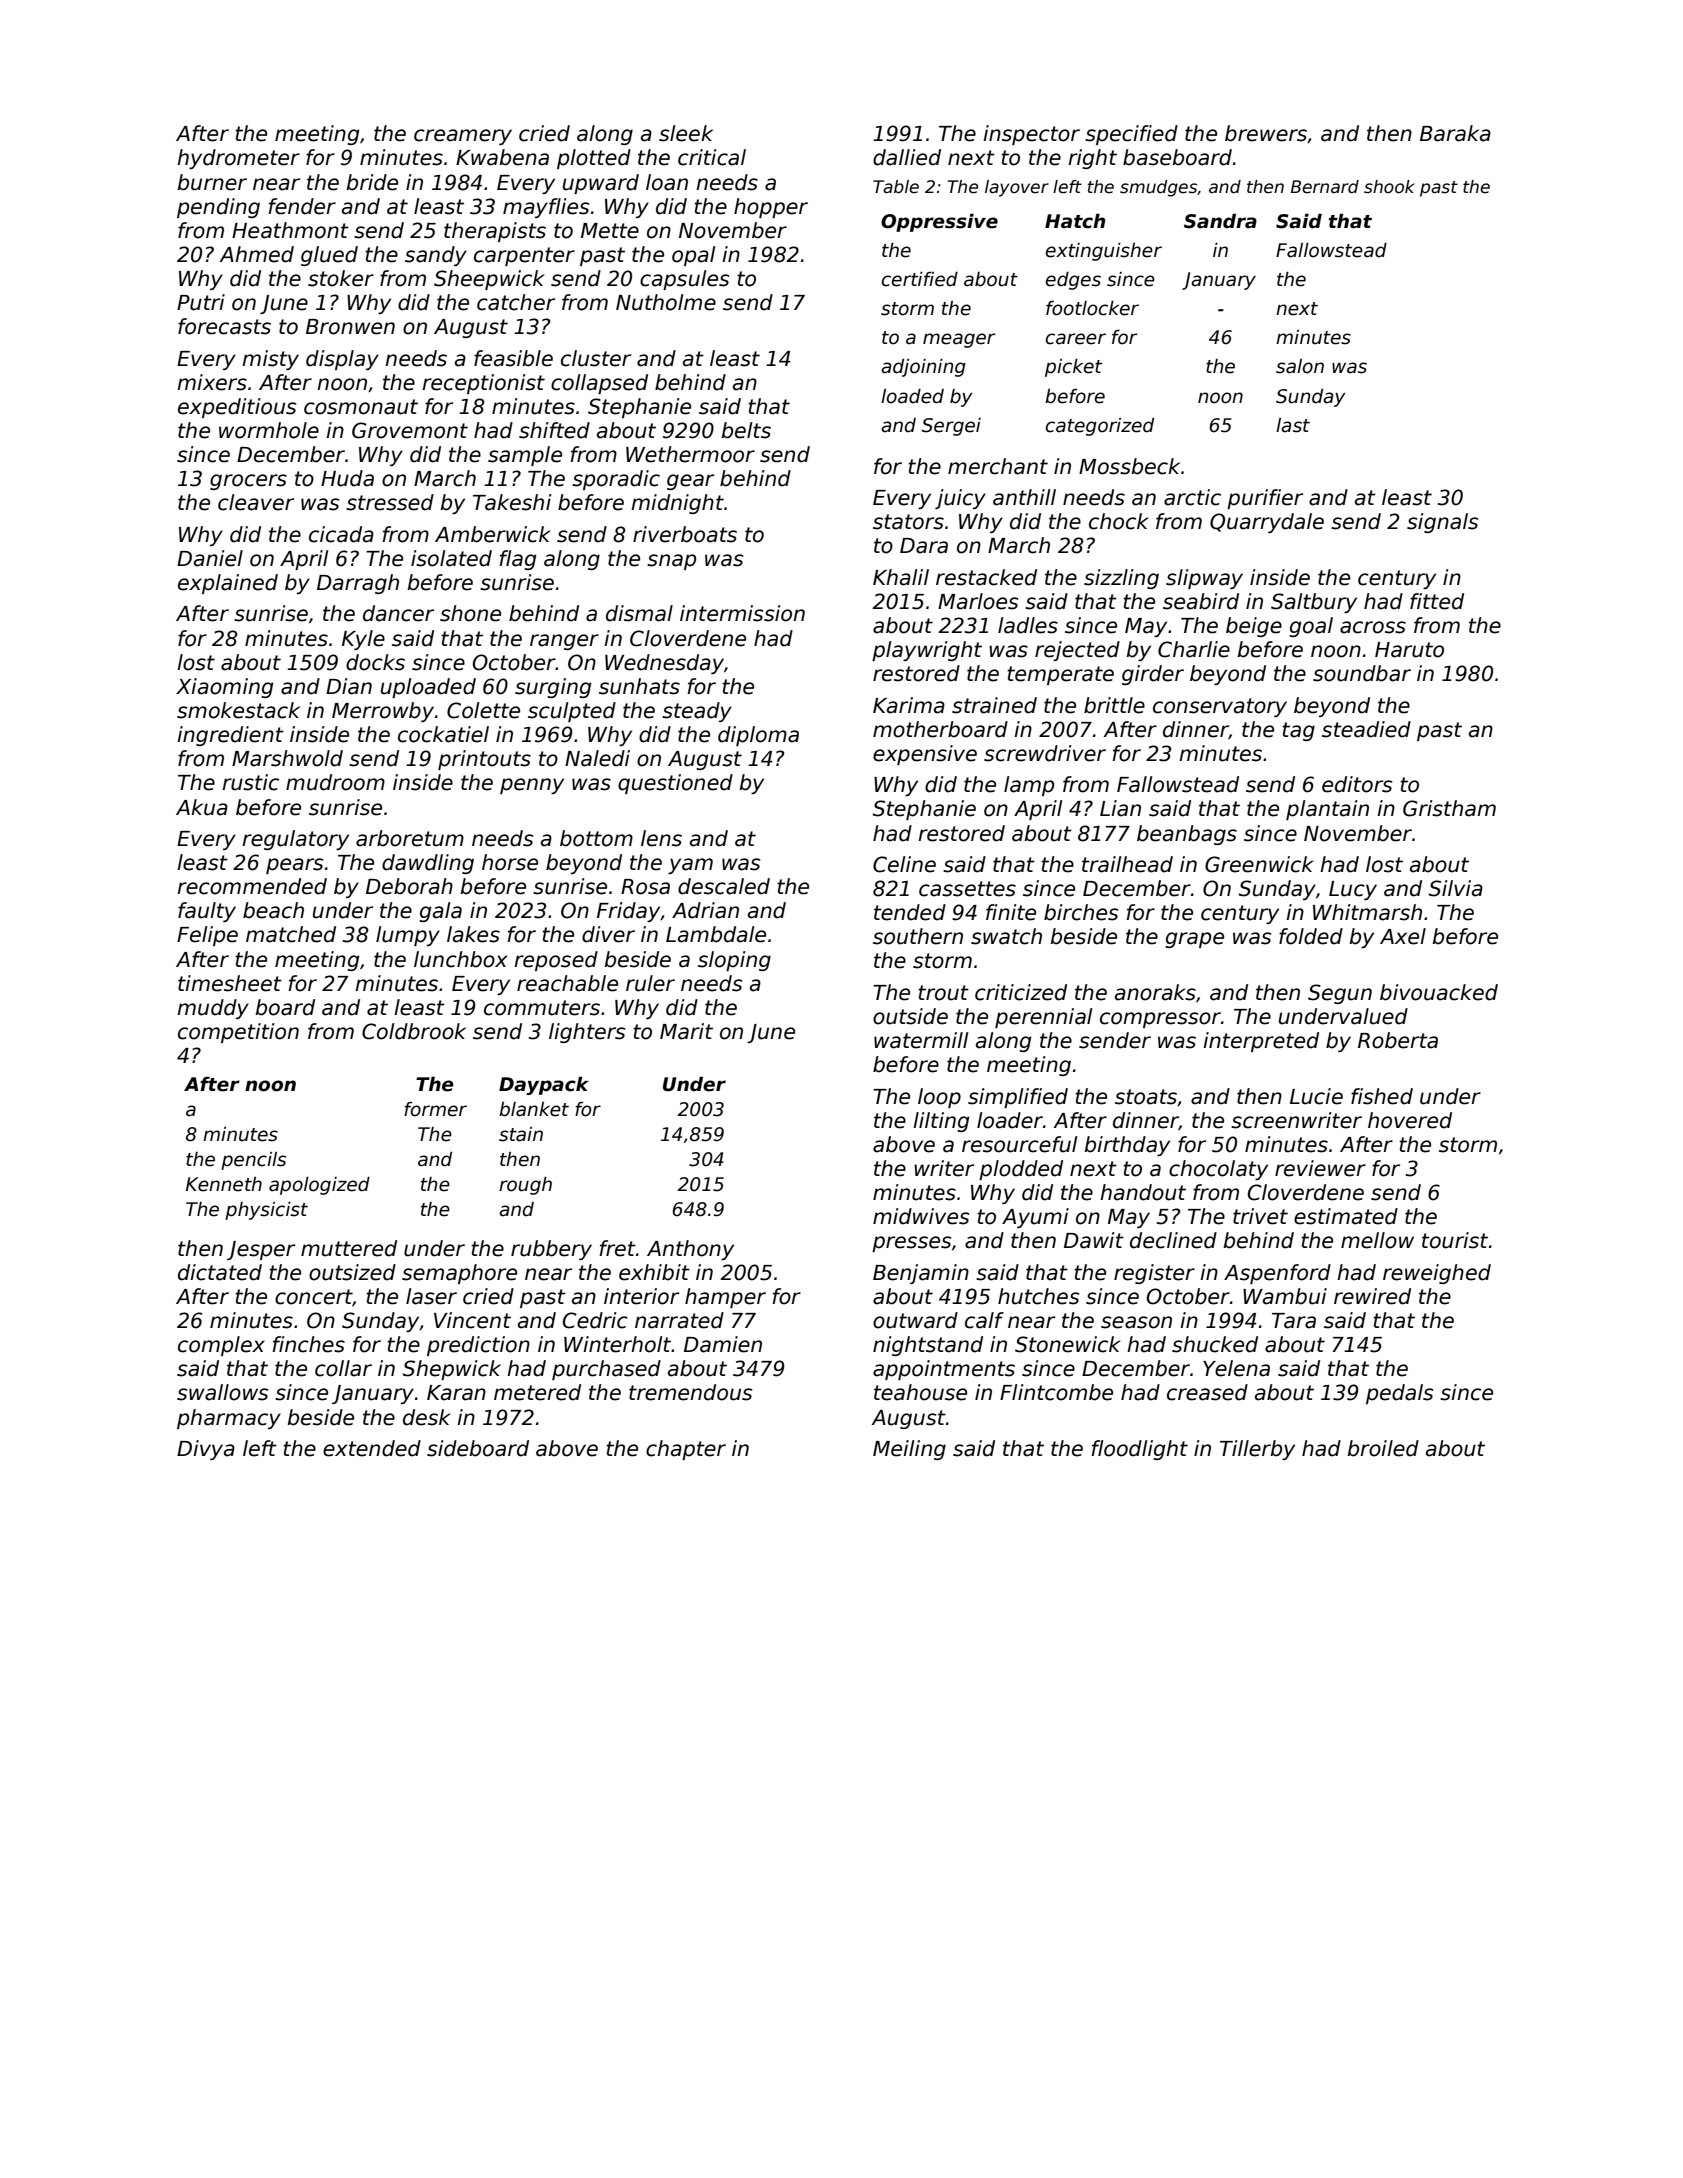 The width and height of the document is (1683, 2178). Describe the element at coordinates (597, 758) in the document. I see `Naledi` at that location.
